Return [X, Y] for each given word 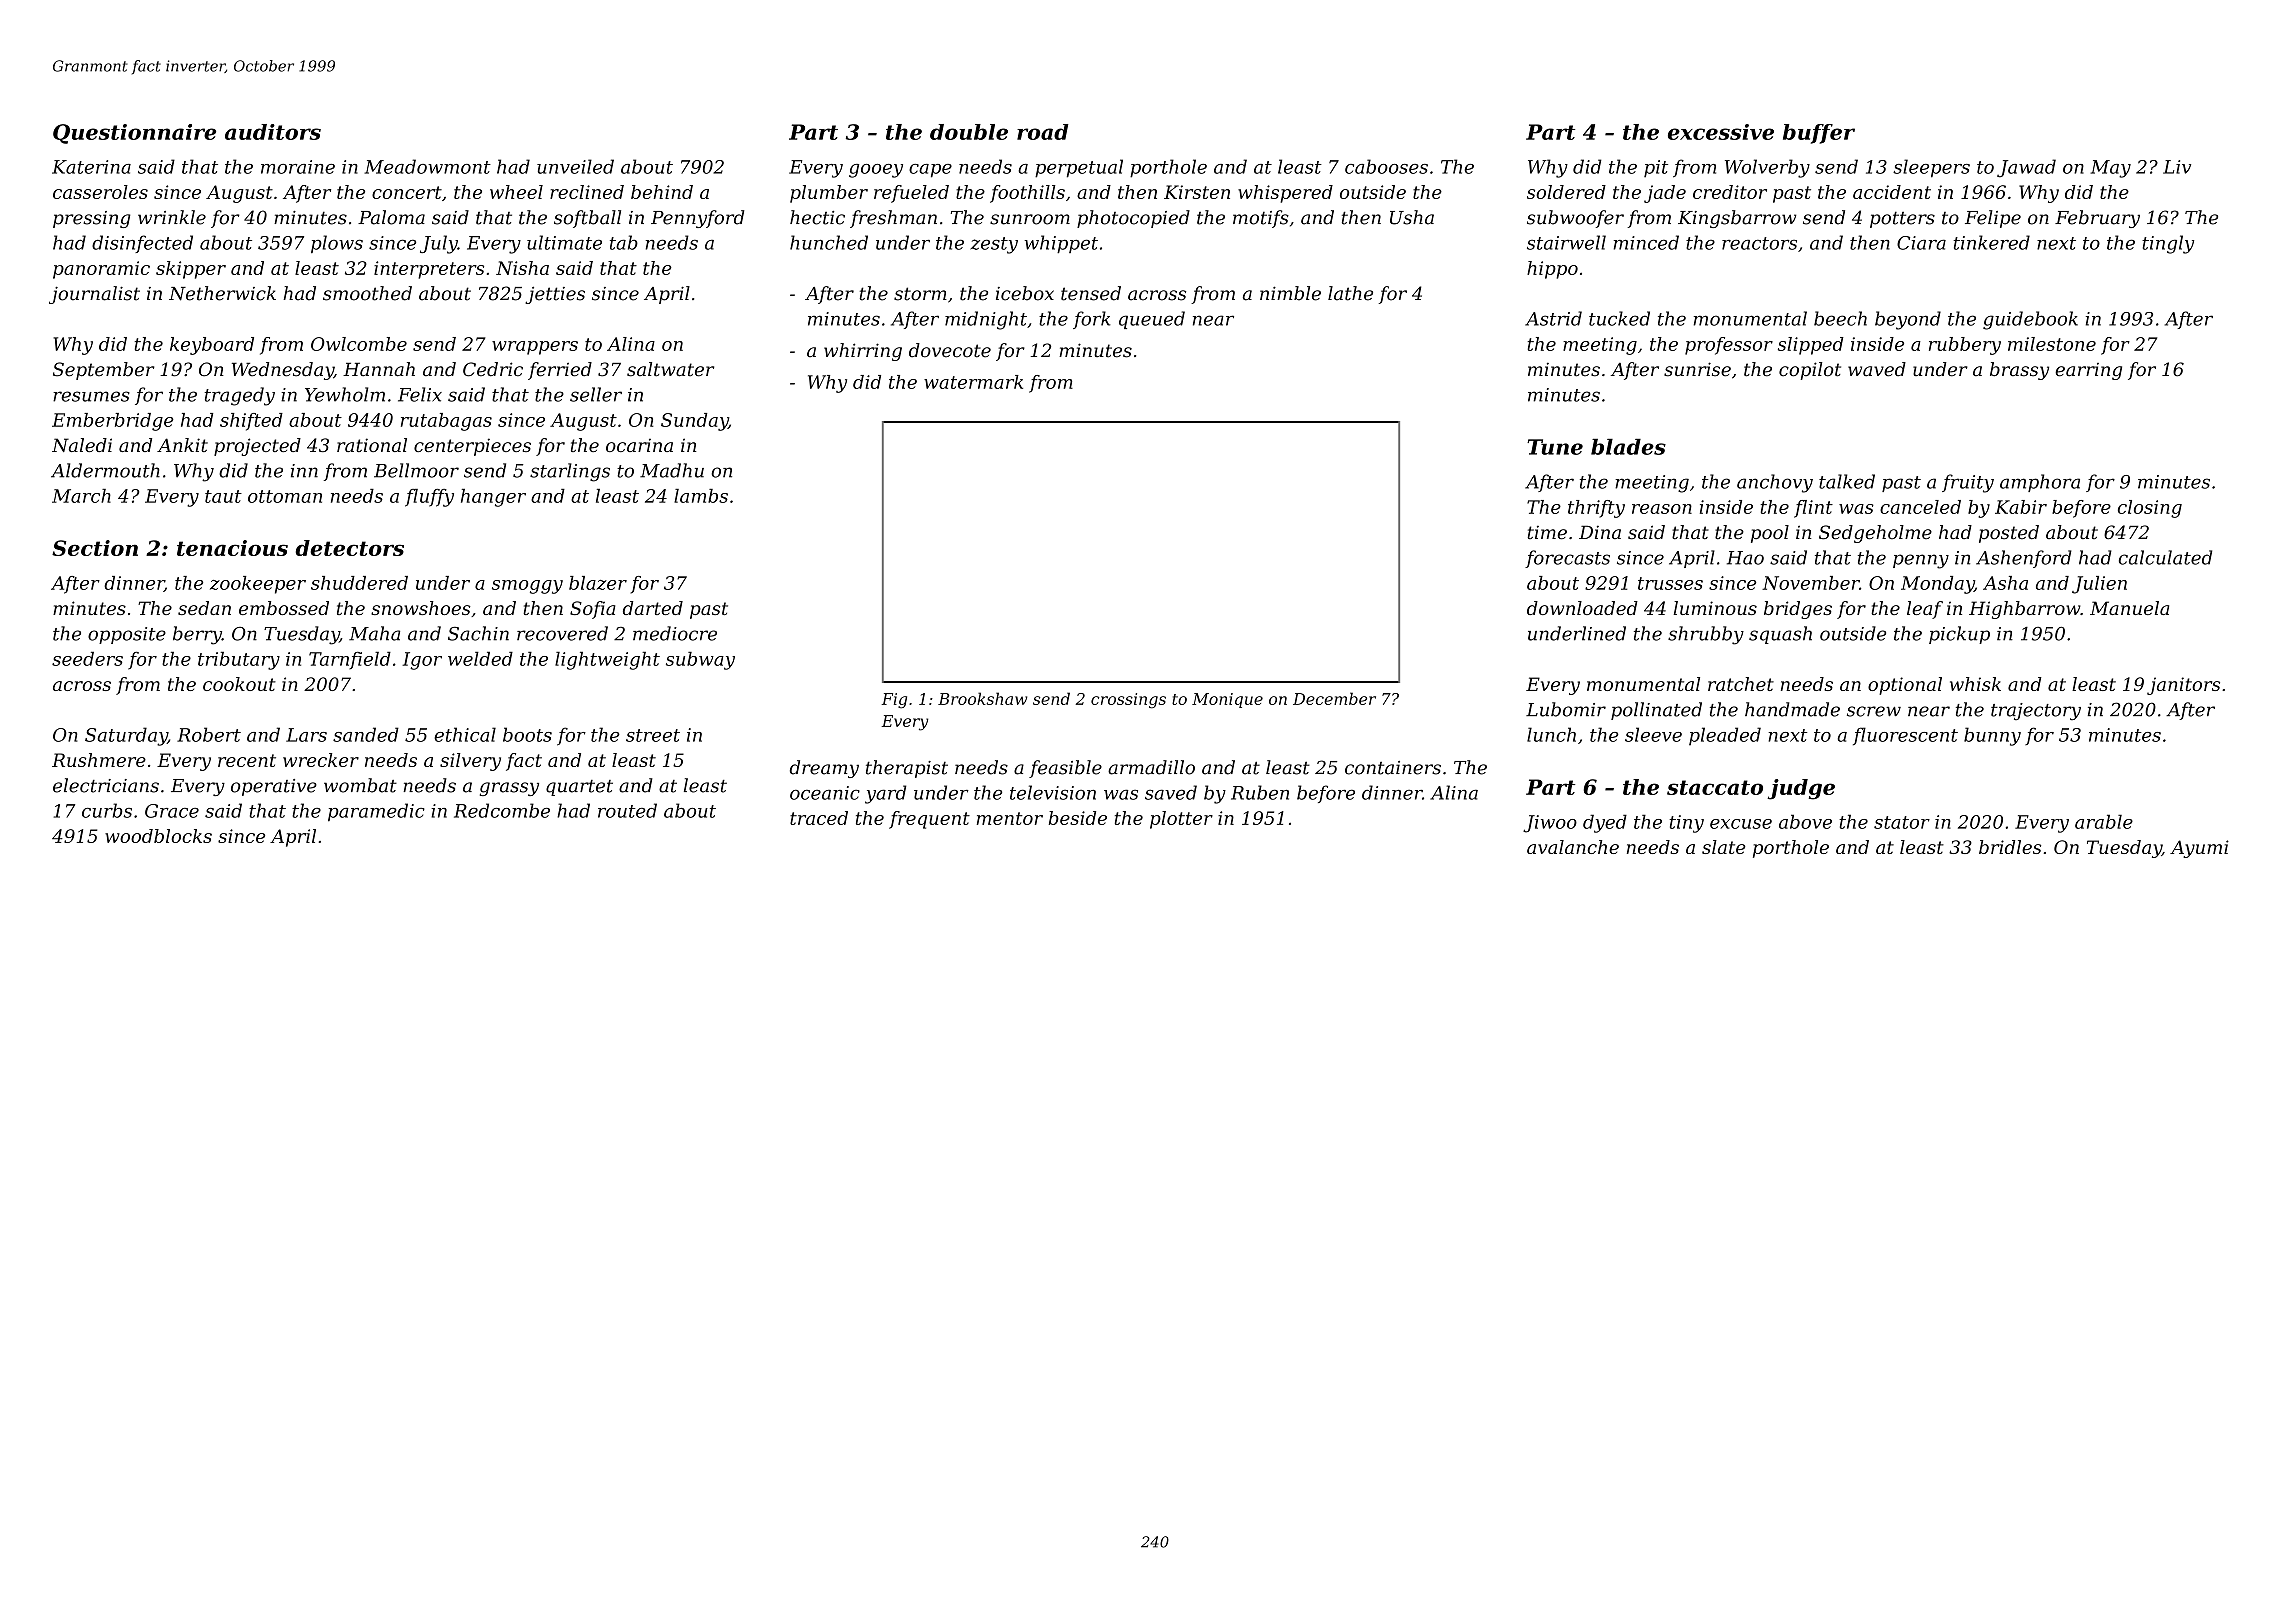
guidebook [2030, 320]
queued [1152, 320]
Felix [420, 394]
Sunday [694, 422]
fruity [1968, 483]
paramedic [376, 812]
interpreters [429, 270]
